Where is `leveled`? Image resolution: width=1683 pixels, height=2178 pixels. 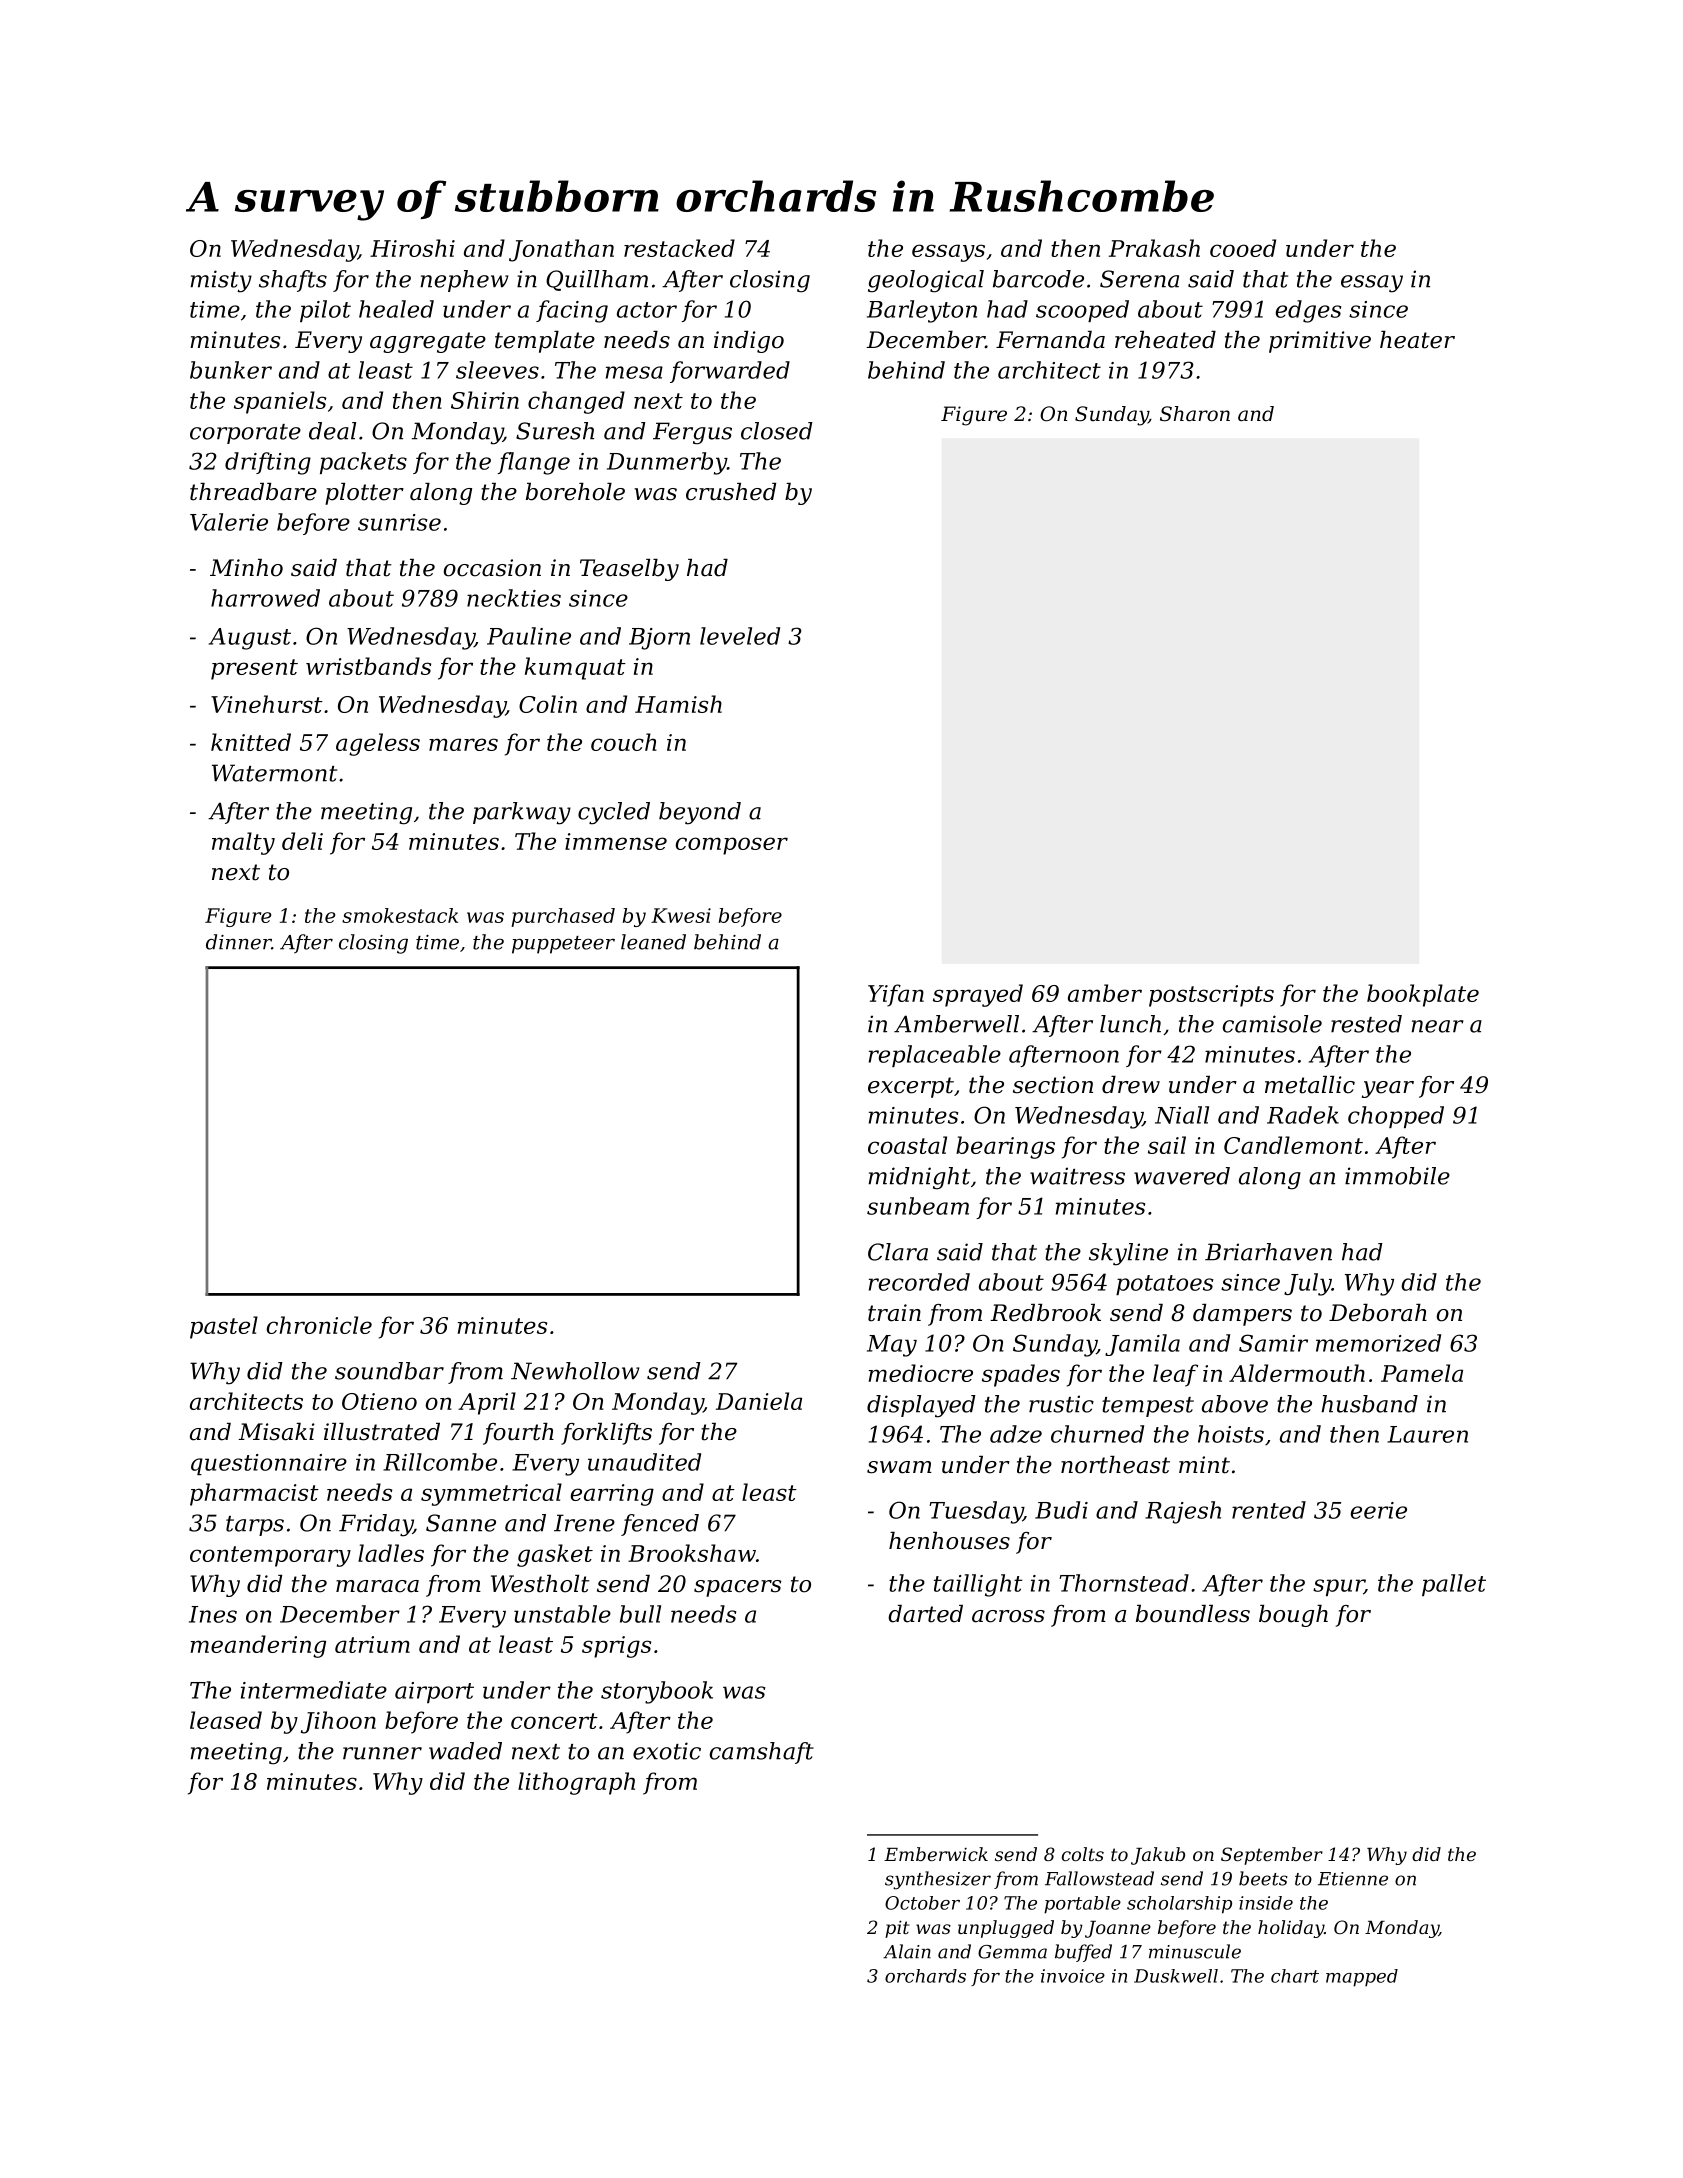
leveled is located at coordinates (740, 636).
